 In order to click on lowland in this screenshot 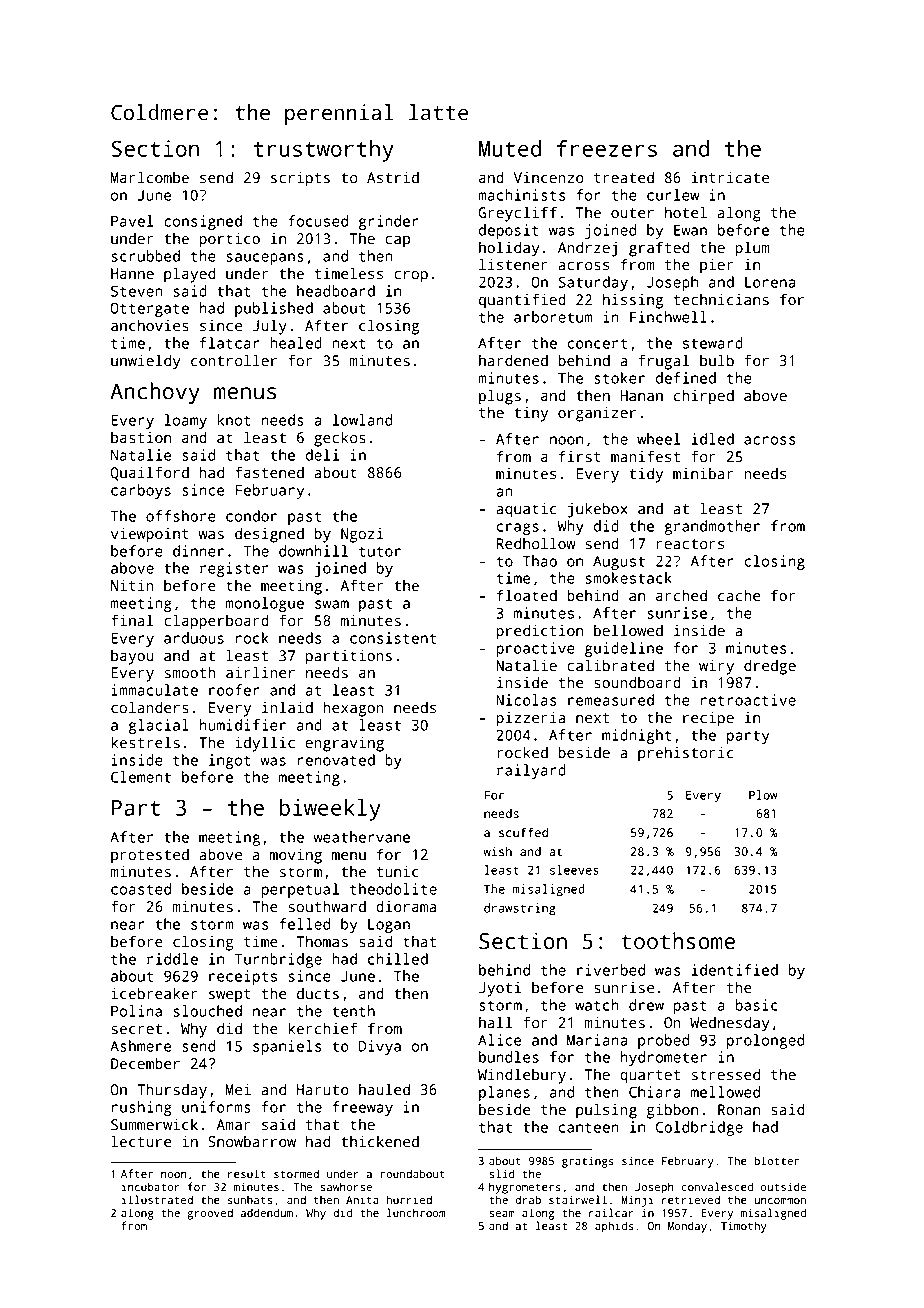, I will do `click(363, 420)`.
